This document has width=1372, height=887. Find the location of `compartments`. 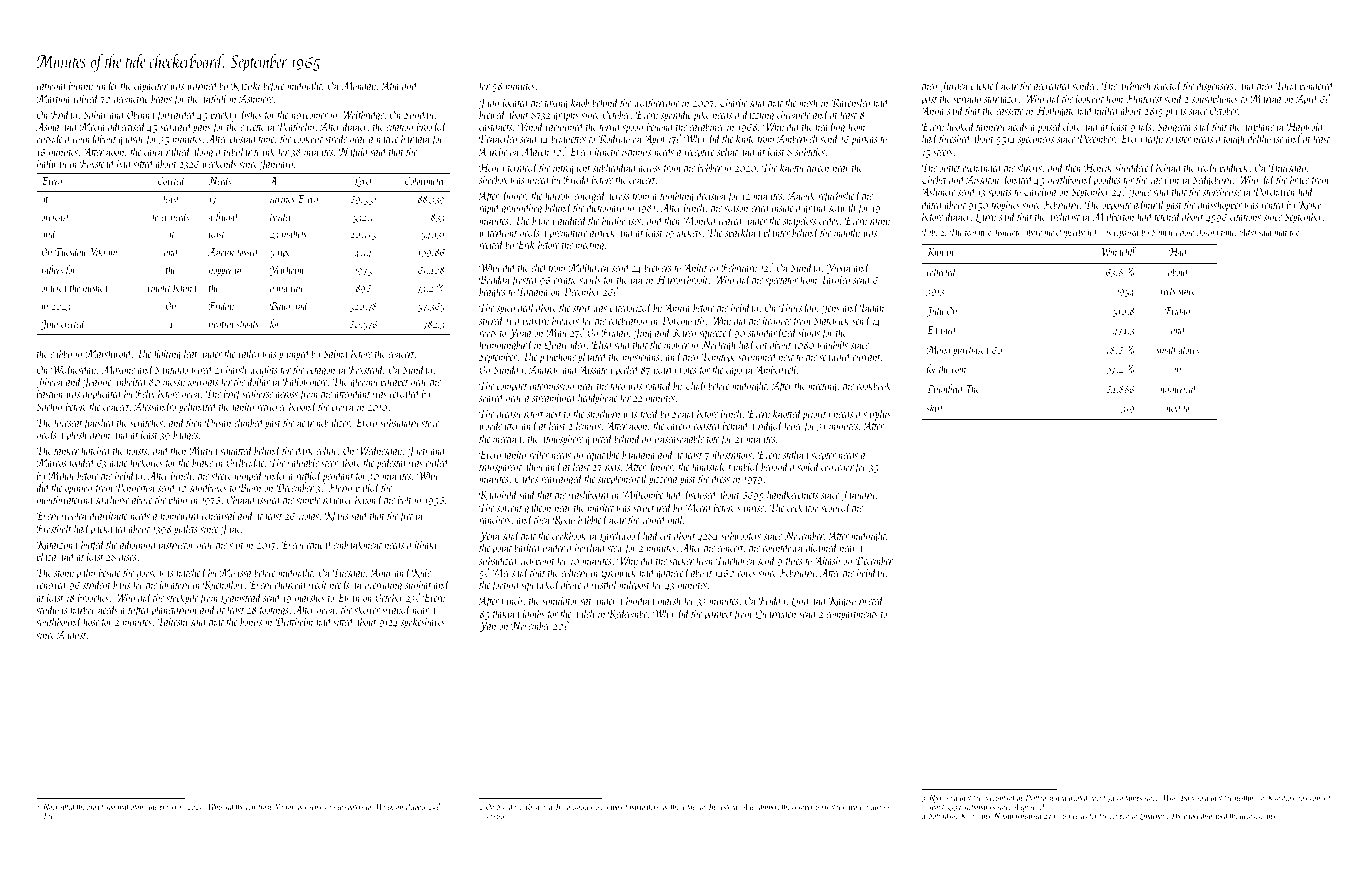

compartments is located at coordinates (852, 615).
